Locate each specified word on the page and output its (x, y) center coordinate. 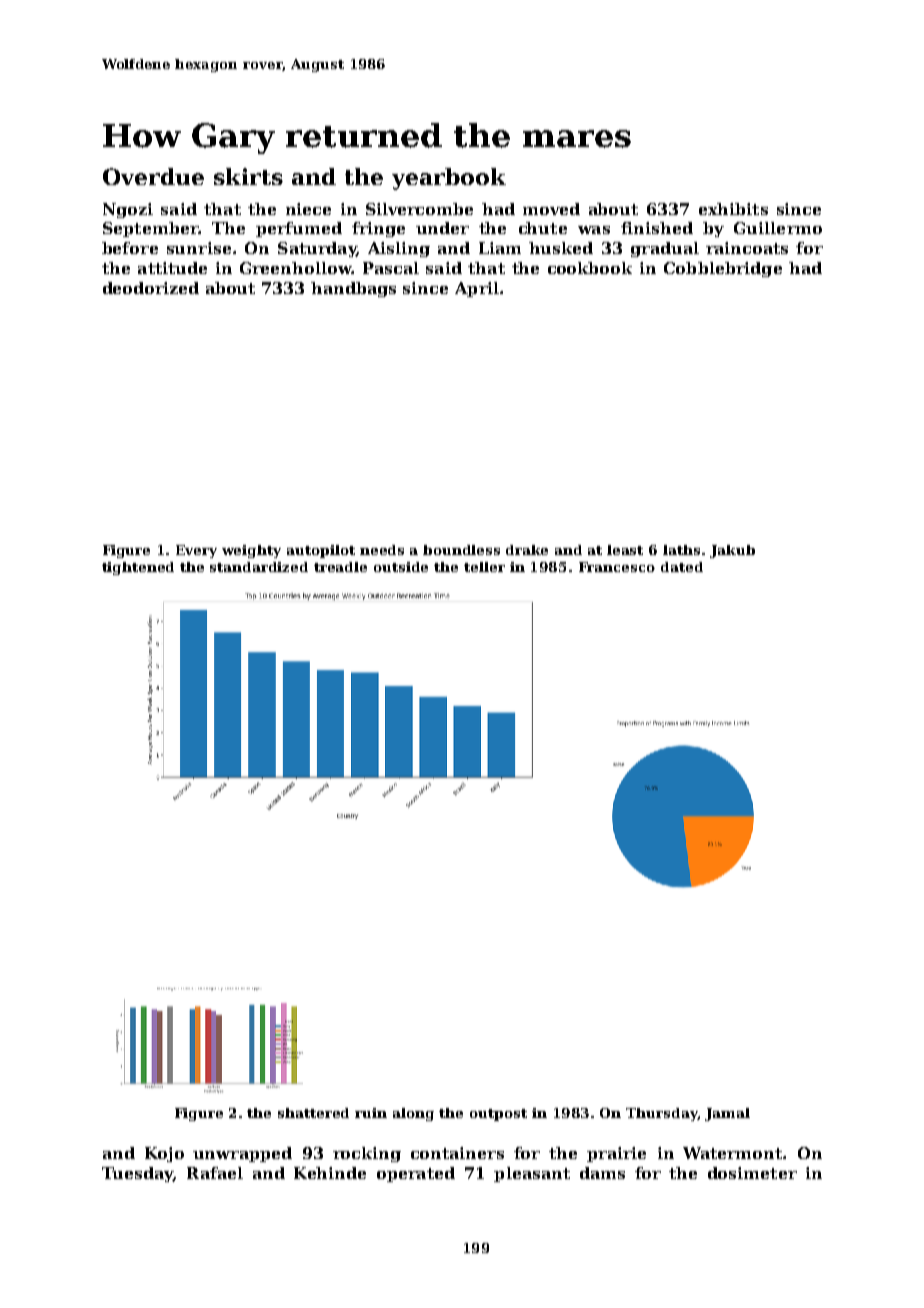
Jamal (727, 1114)
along (413, 1114)
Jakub (732, 551)
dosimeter (752, 1173)
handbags (353, 289)
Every (196, 551)
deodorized (151, 288)
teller (484, 567)
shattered (313, 1113)
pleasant (532, 1174)
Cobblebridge (723, 269)
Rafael (215, 1173)
